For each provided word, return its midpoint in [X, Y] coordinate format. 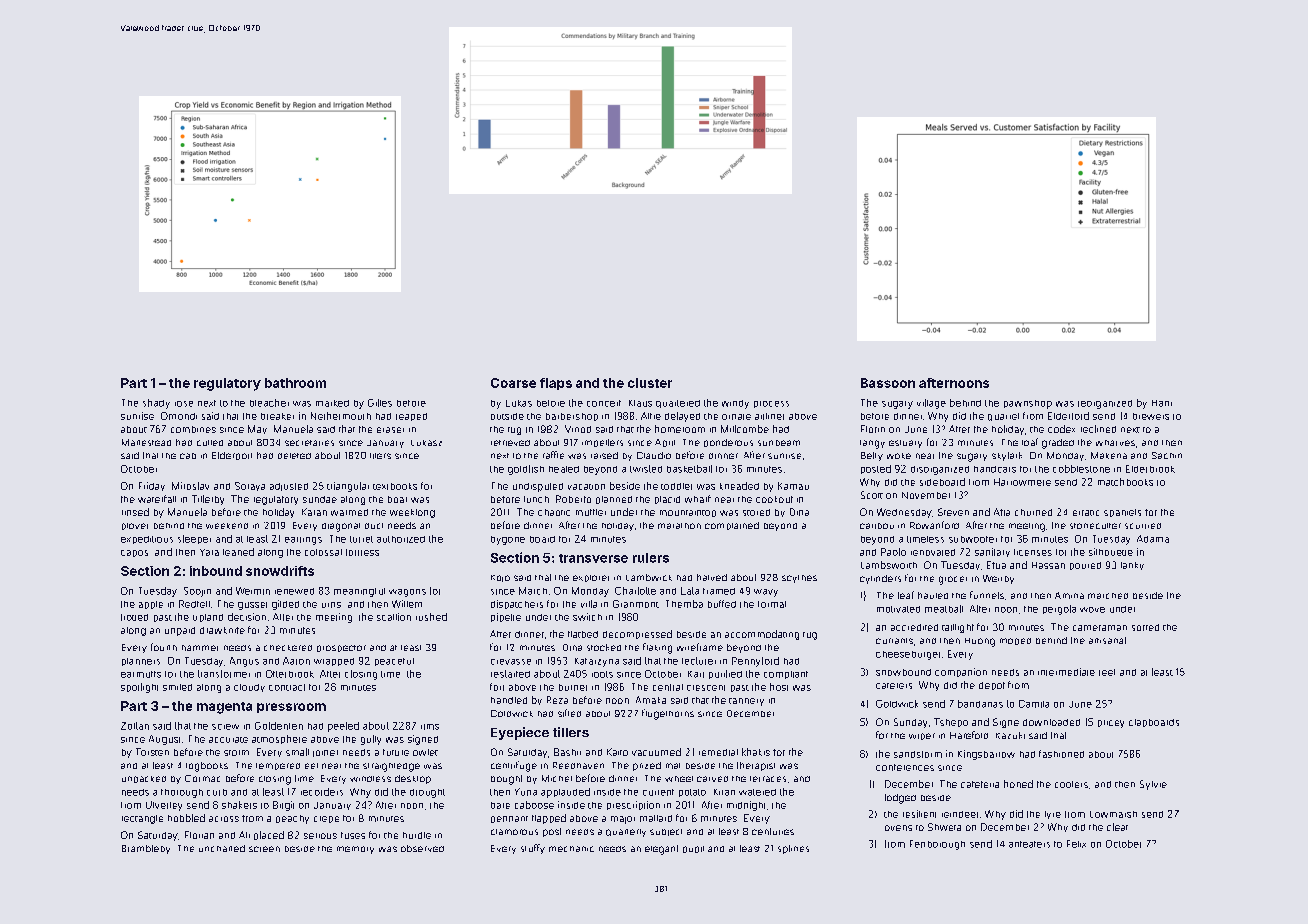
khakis [756, 752]
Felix [1076, 844]
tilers [380, 456]
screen [264, 849]
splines [793, 849]
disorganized [940, 470]
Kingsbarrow [986, 755]
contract [287, 687]
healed [564, 469]
